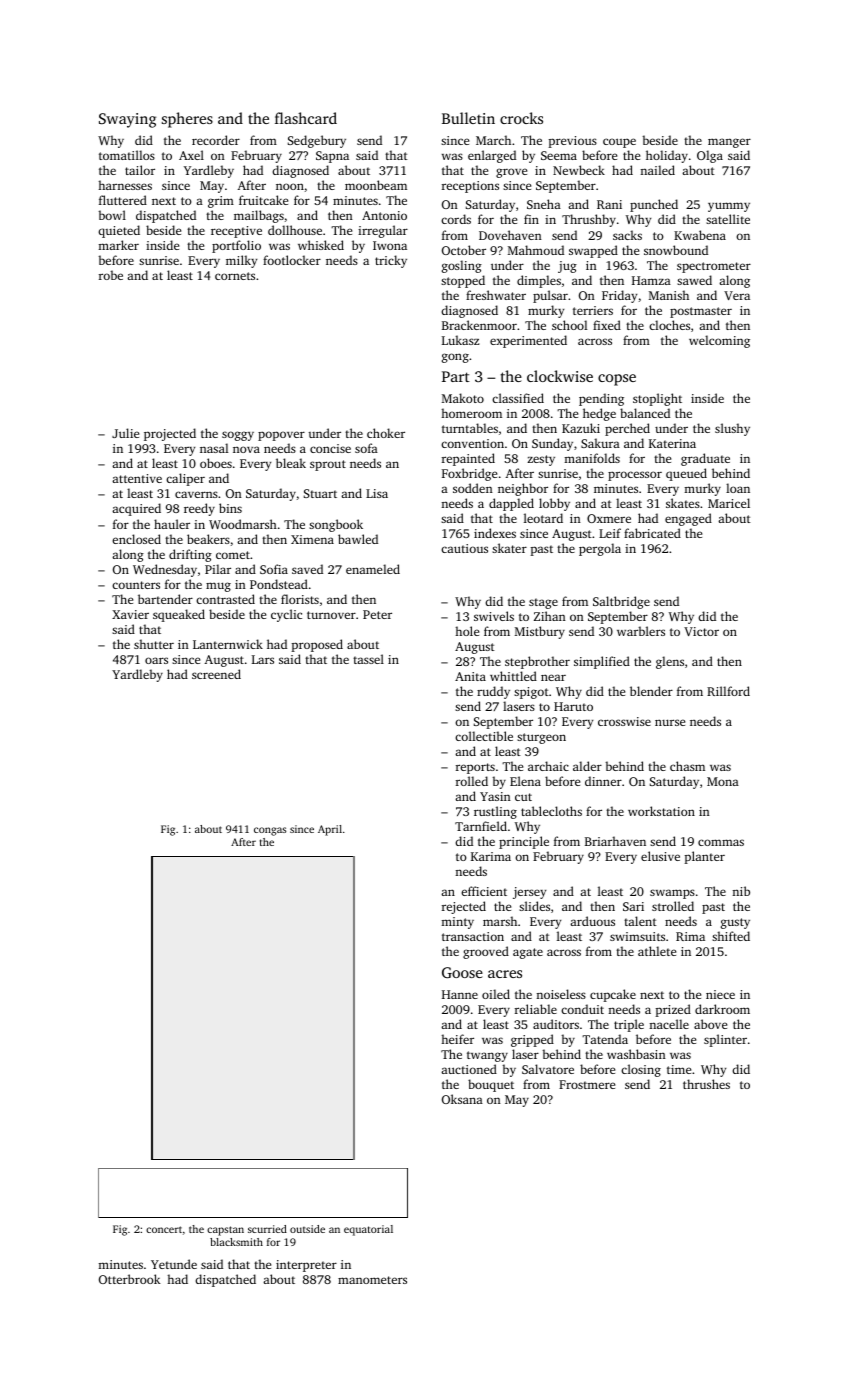 This page has height=1400, width=849. Describe the element at coordinates (468, 118) in the page. I see `Bulletin` at that location.
